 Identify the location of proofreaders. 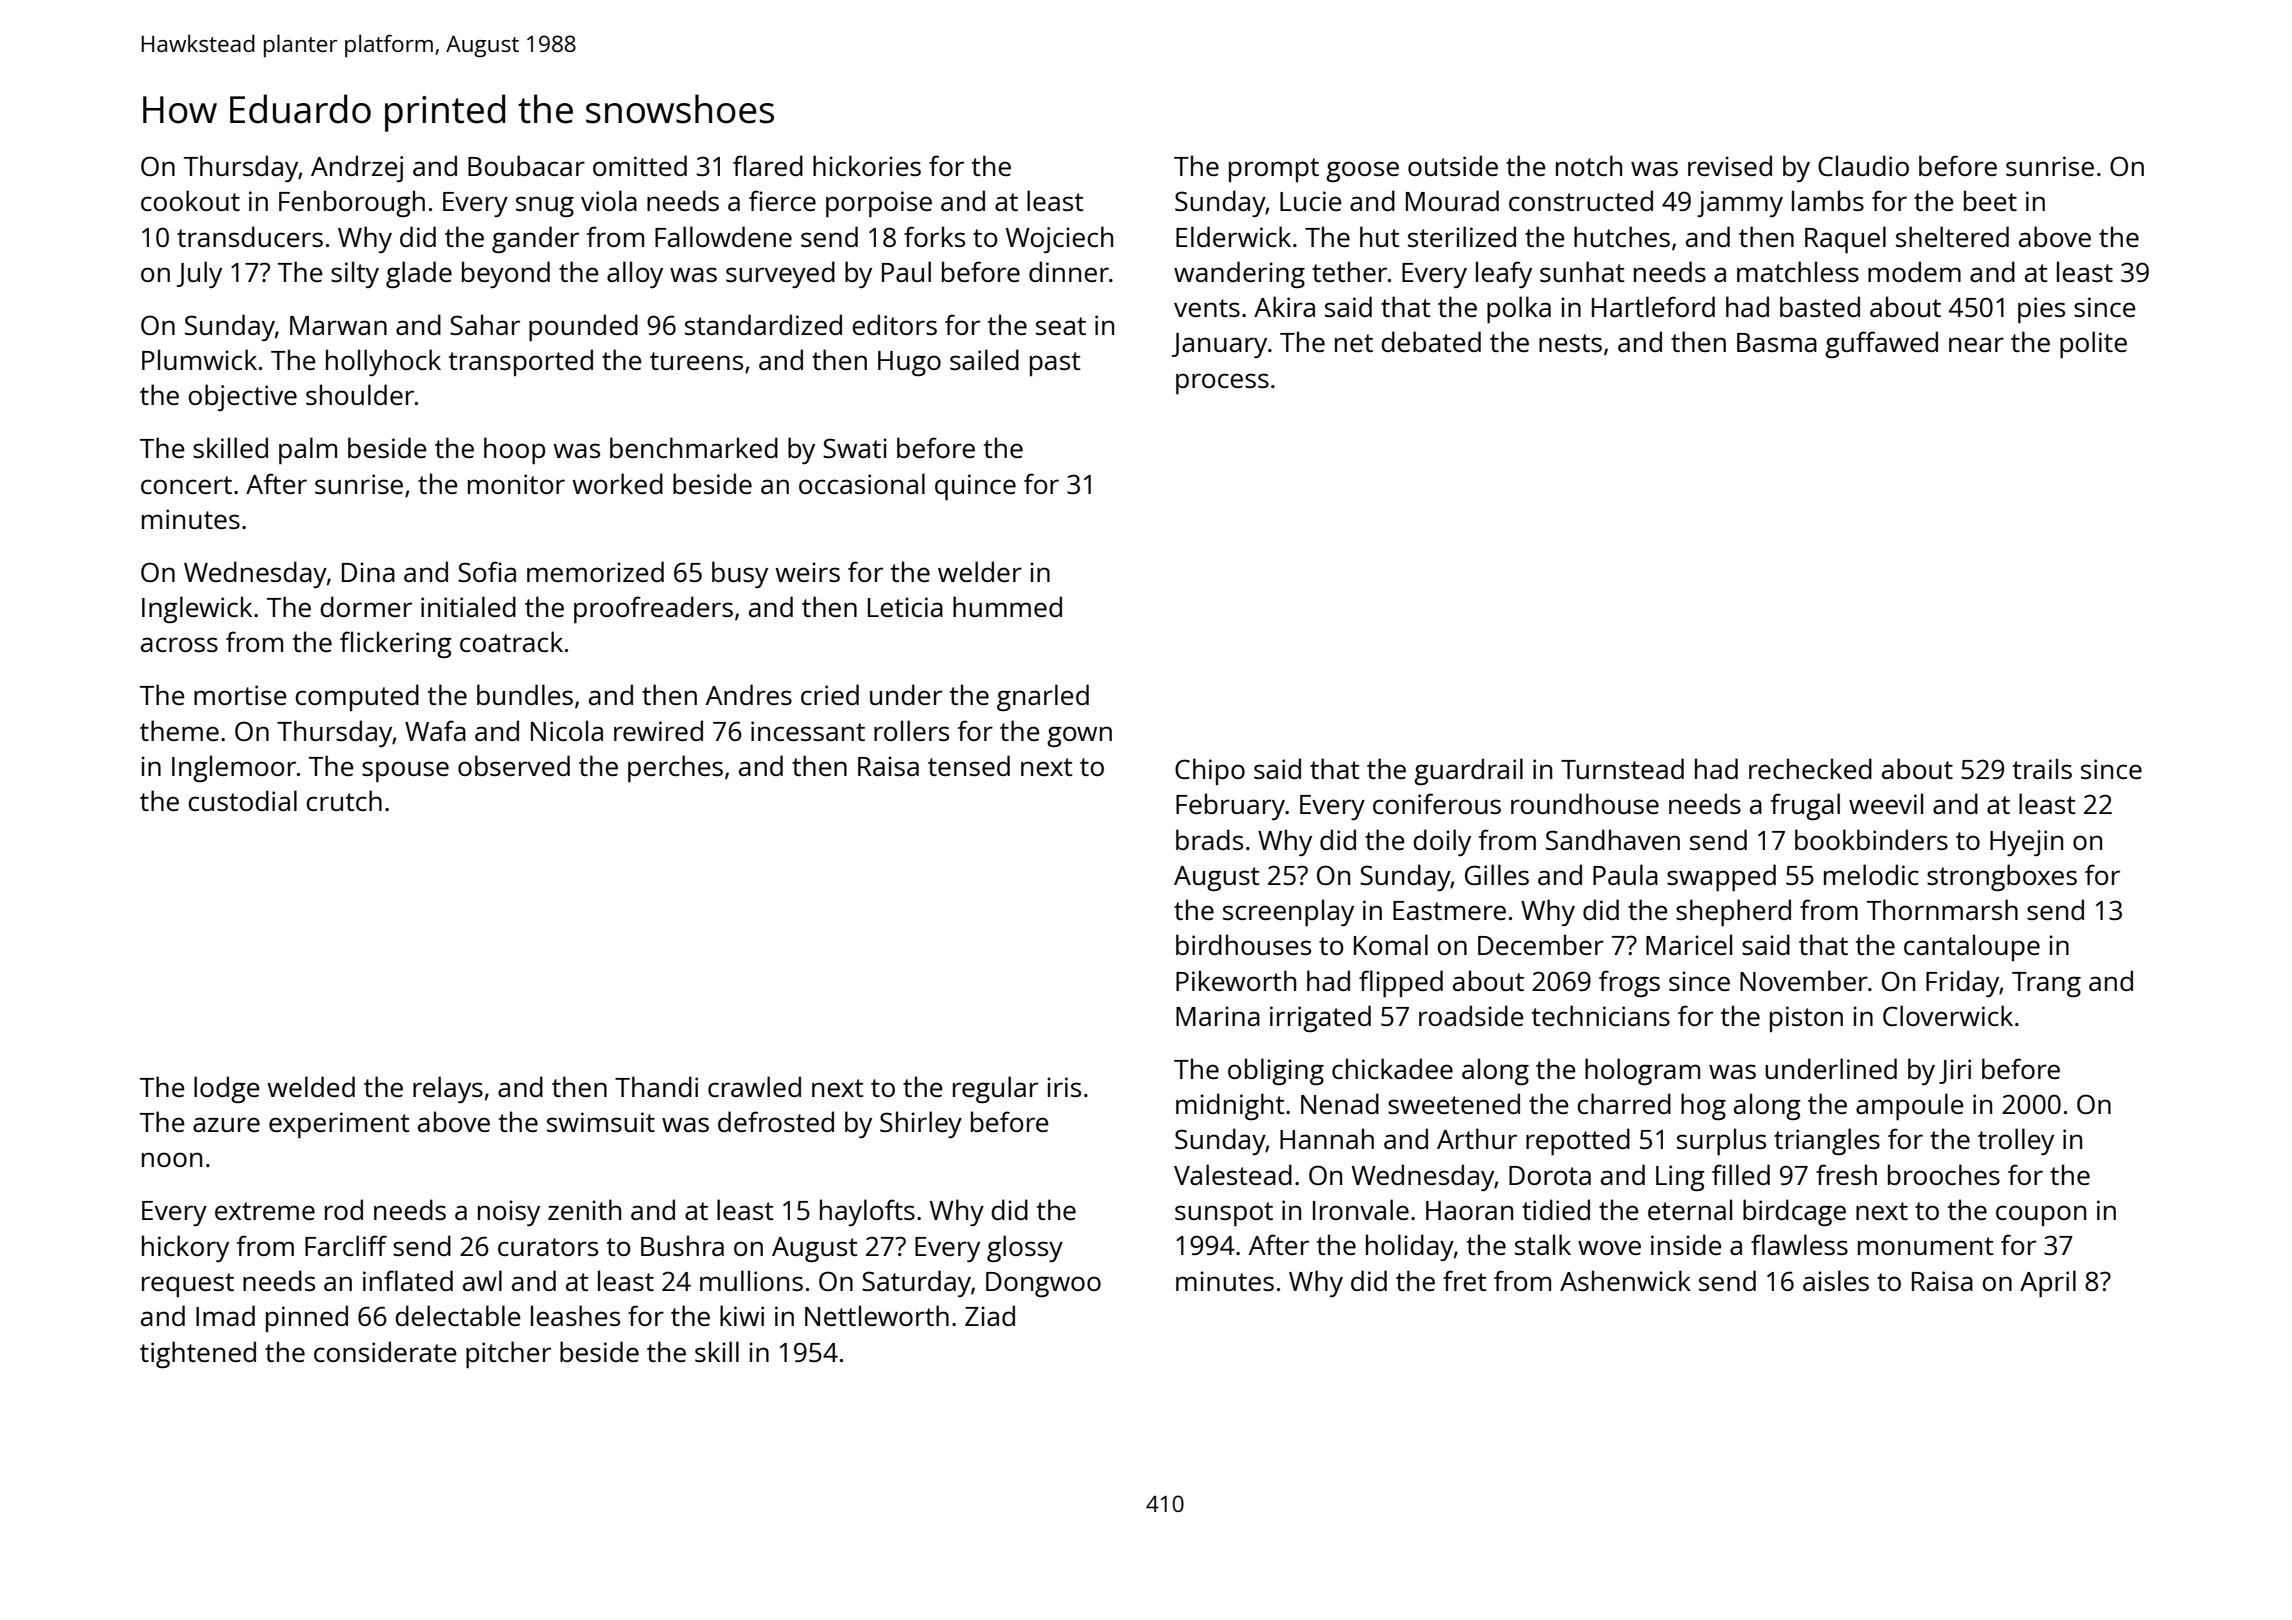
(653, 609).
